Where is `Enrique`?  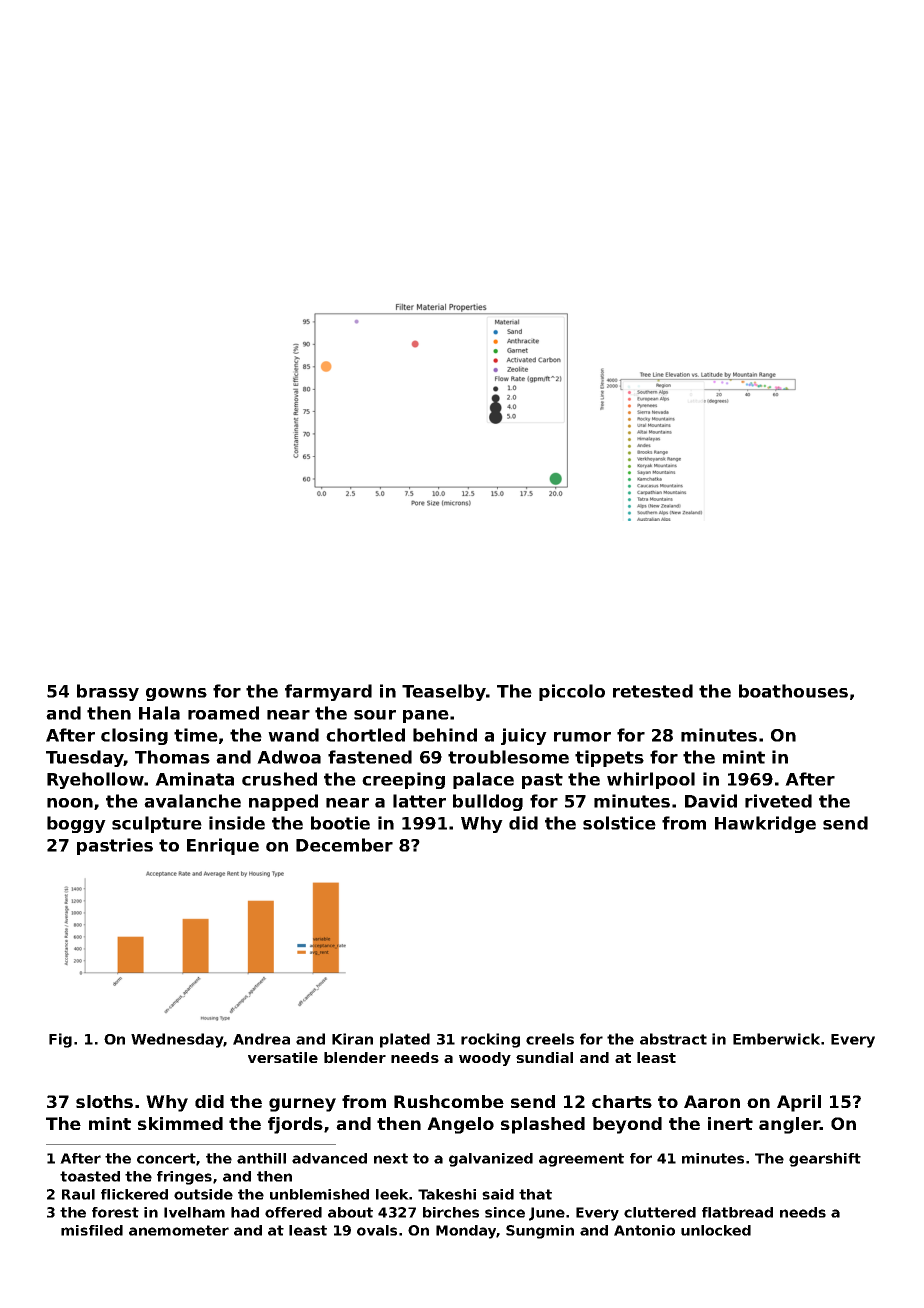 Enrique is located at coordinates (223, 846).
